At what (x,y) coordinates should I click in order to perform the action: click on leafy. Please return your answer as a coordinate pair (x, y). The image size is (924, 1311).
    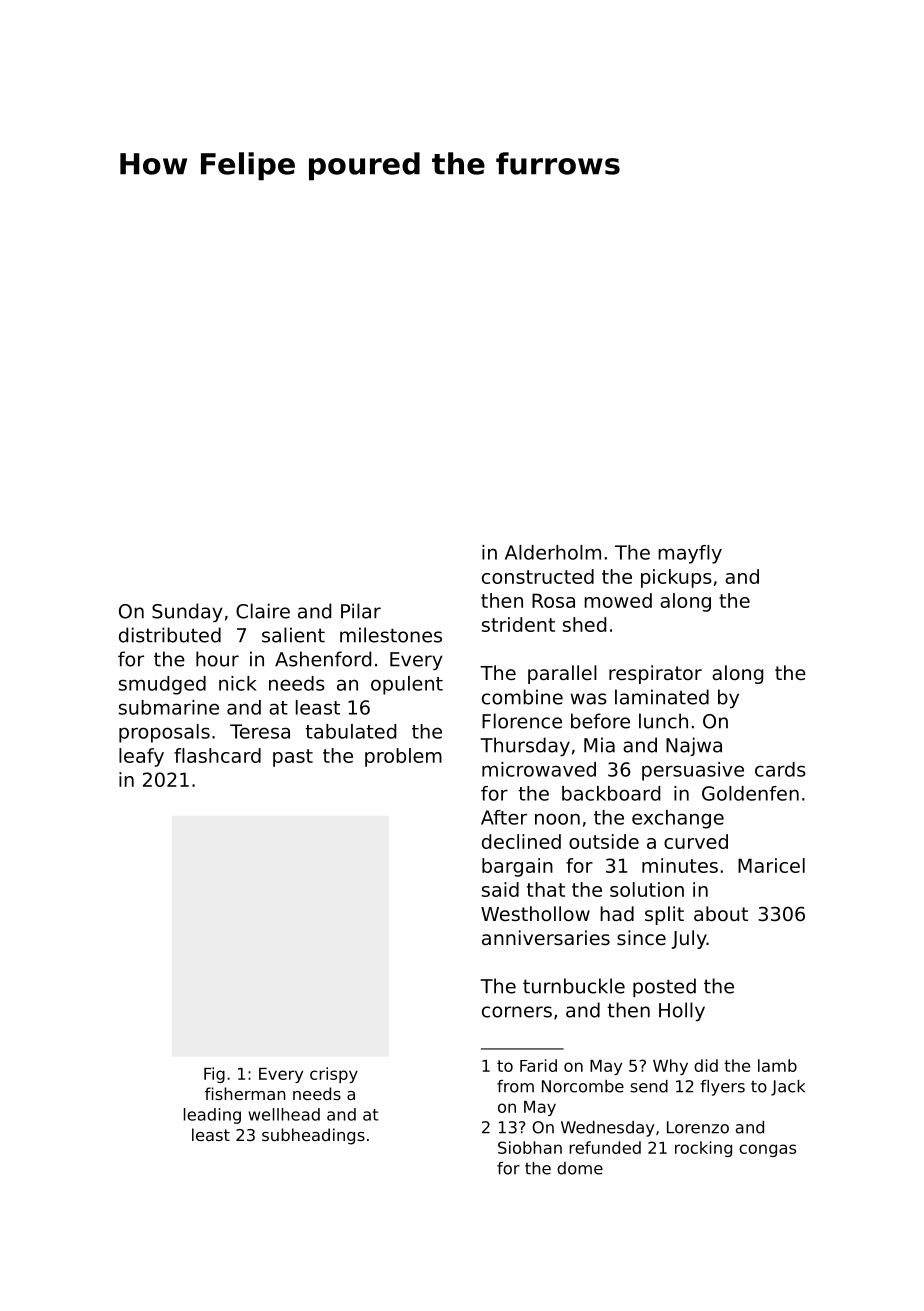
    Looking at the image, I should click on (141, 757).
